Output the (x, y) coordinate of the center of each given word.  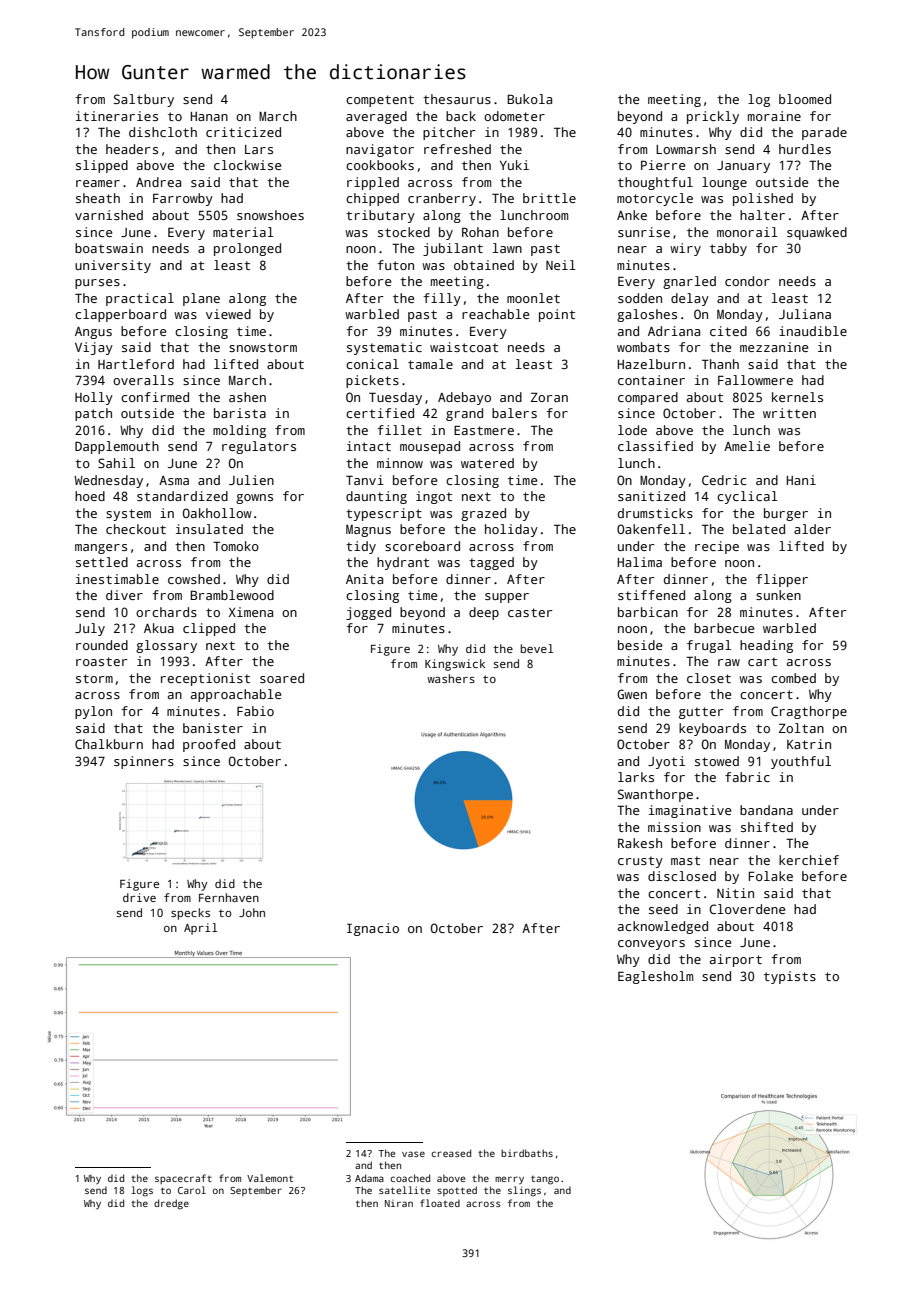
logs (142, 1191)
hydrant (403, 563)
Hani (801, 480)
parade (824, 133)
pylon (93, 712)
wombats (643, 347)
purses (97, 284)
